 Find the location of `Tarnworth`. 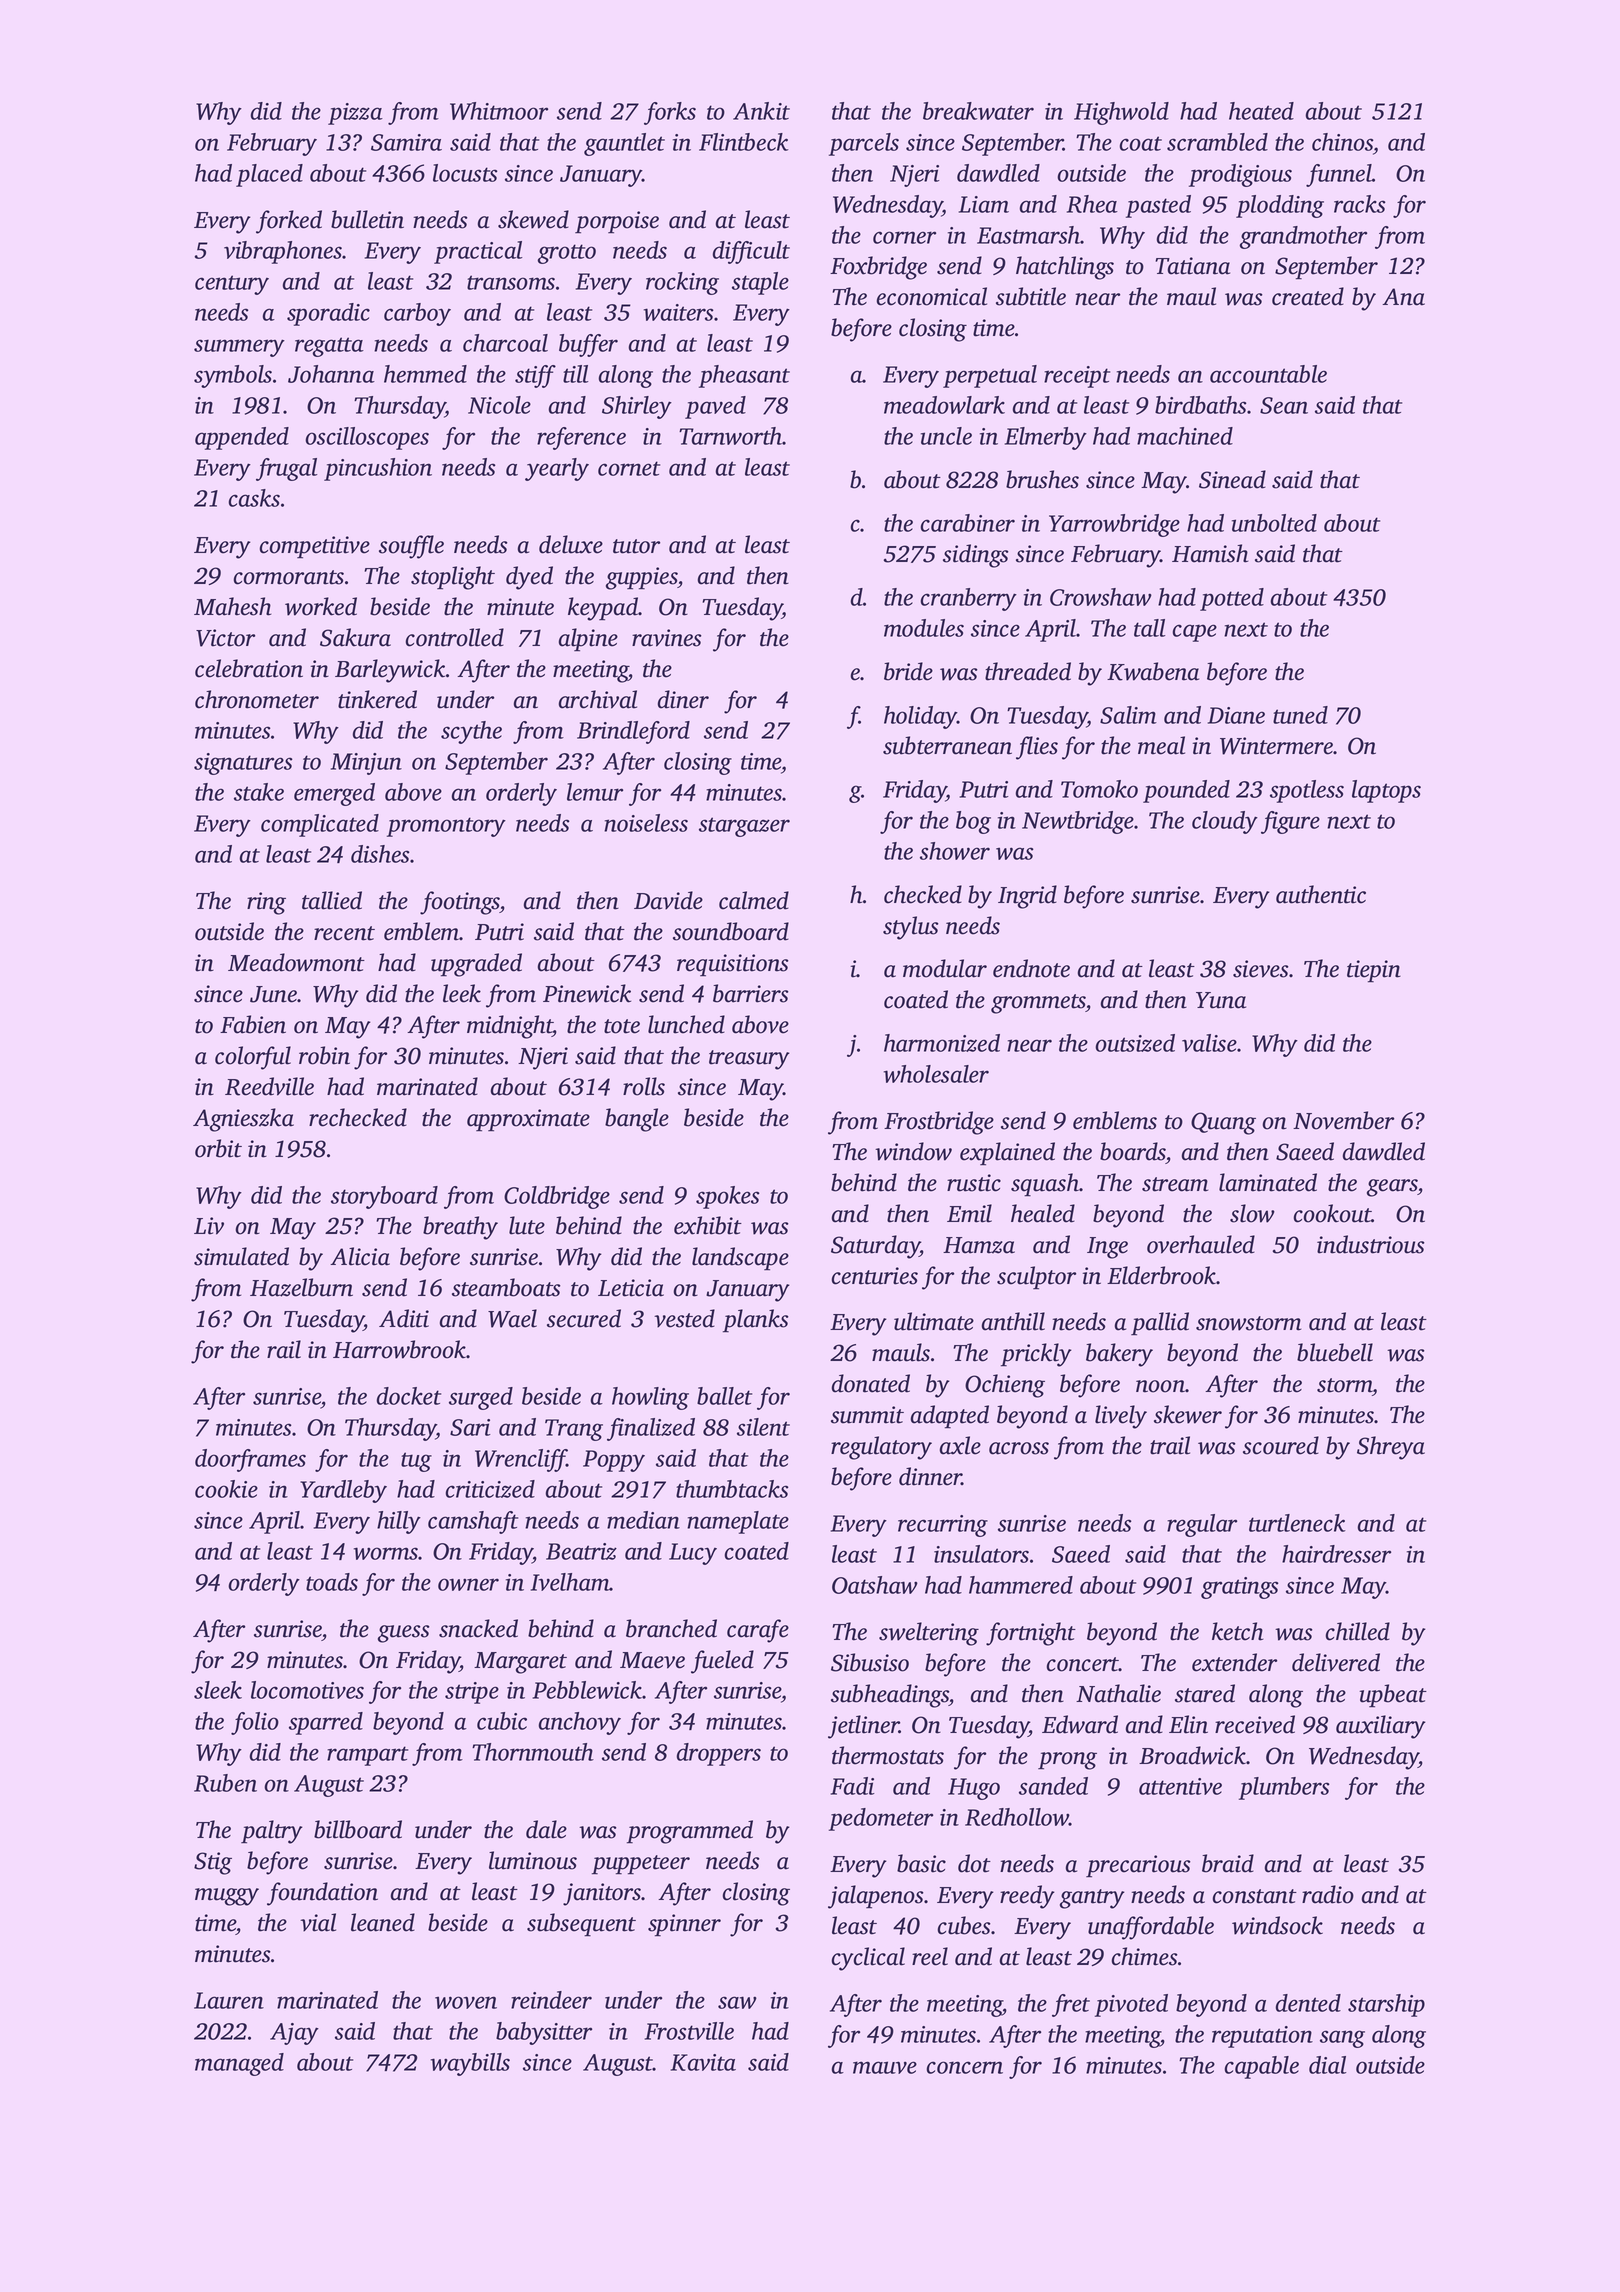

Tarnworth is located at coordinates (731, 436).
